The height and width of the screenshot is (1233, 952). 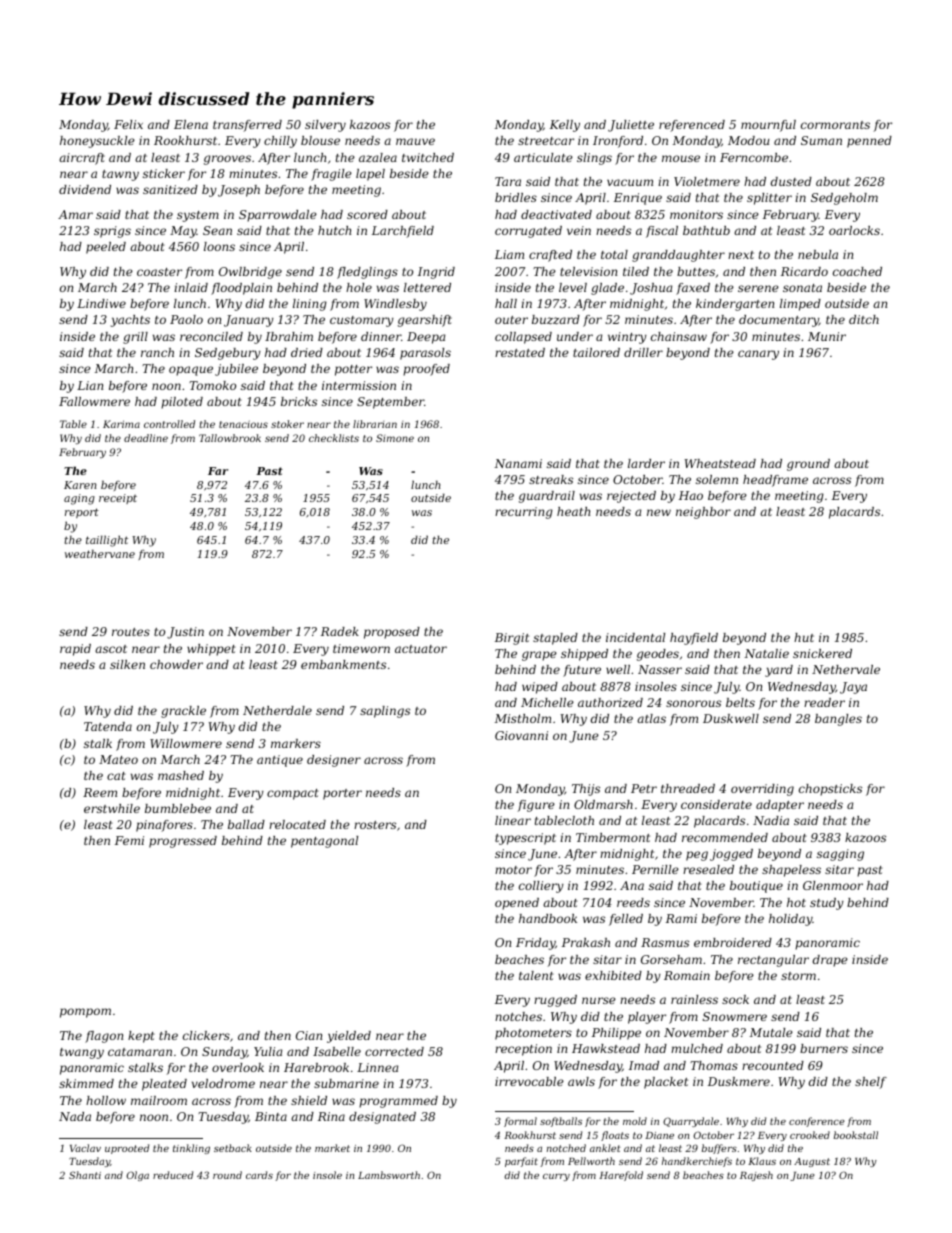 I want to click on mailroom, so click(x=159, y=1100).
